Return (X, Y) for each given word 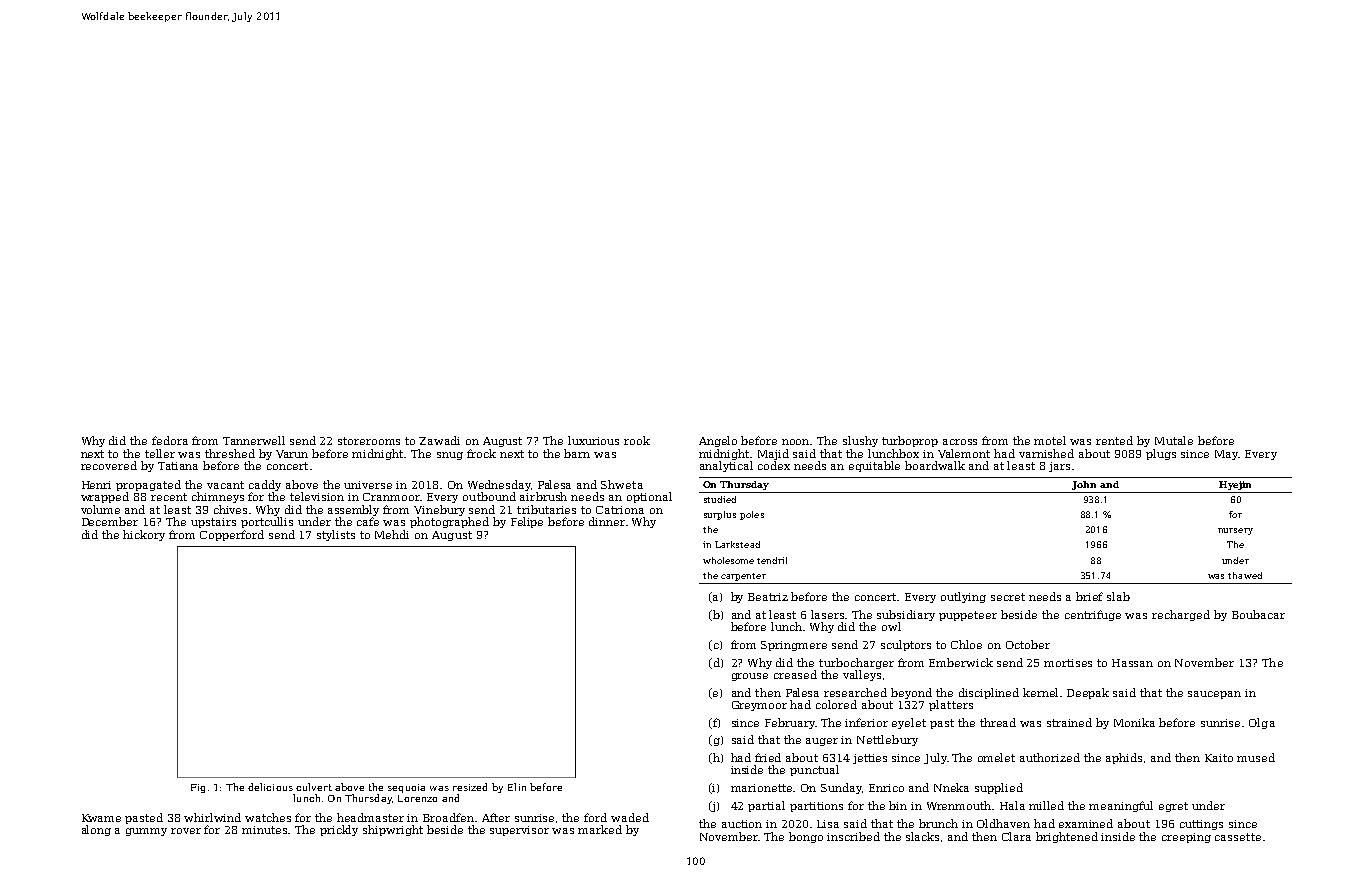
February (790, 723)
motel (1050, 440)
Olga (1262, 723)
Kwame (101, 818)
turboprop (910, 441)
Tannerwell (254, 440)
